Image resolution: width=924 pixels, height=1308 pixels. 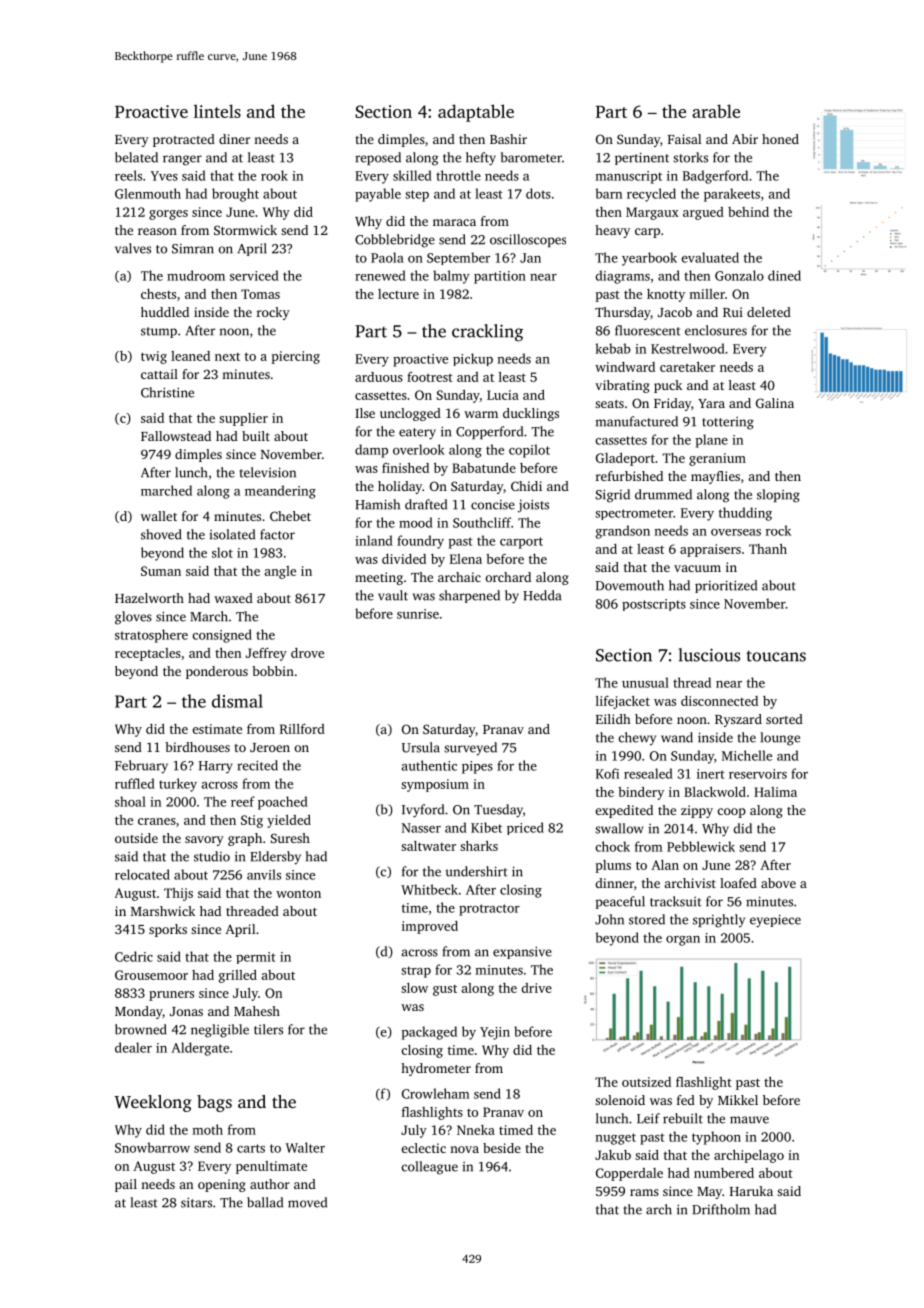 I want to click on pickup, so click(x=473, y=359).
